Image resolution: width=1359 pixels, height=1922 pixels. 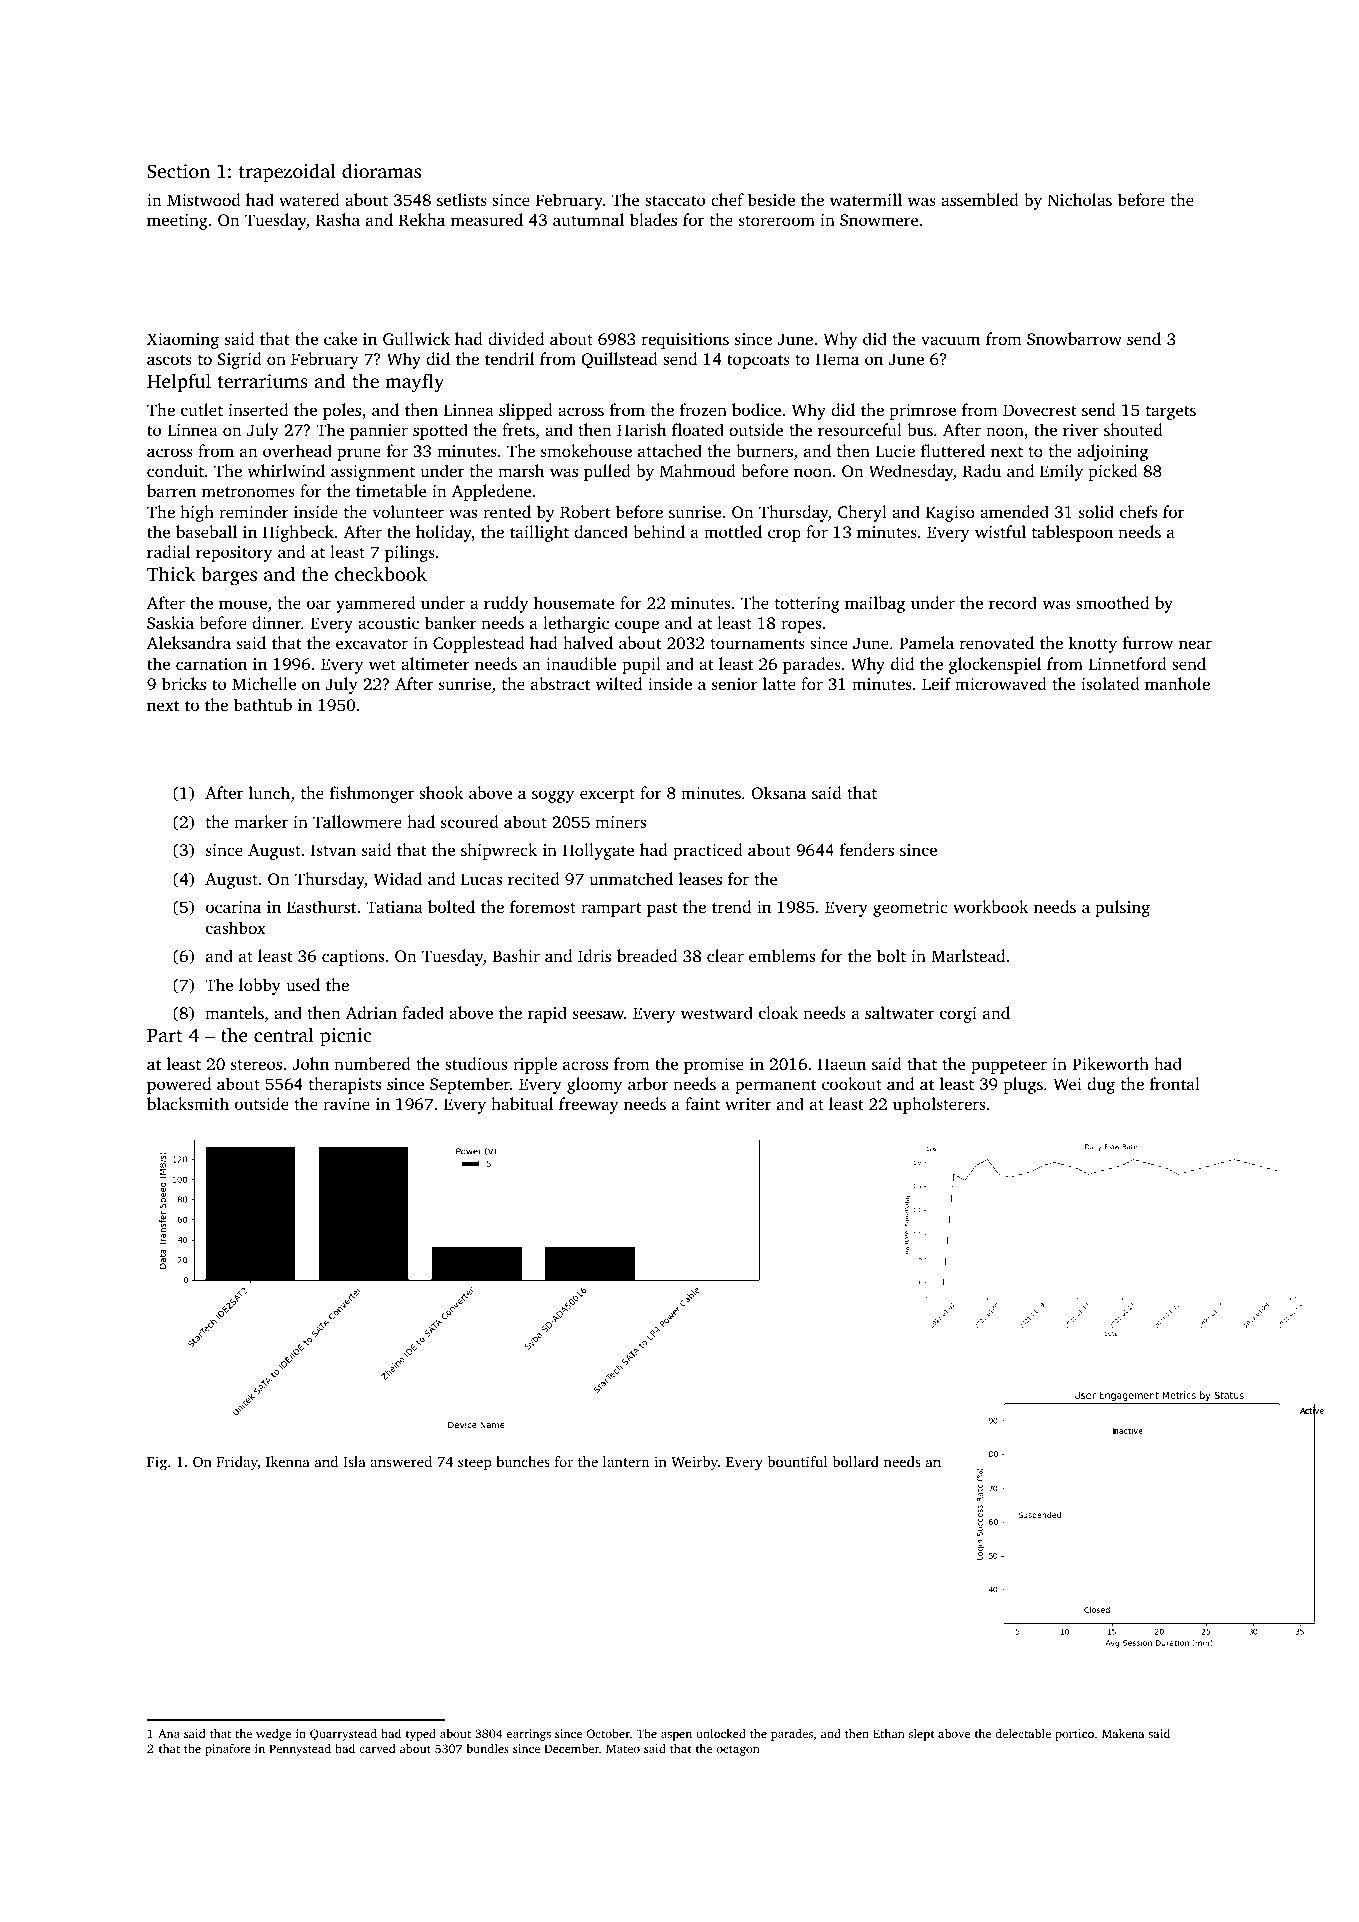 What do you see at coordinates (416, 338) in the document?
I see `Gullwick` at bounding box center [416, 338].
